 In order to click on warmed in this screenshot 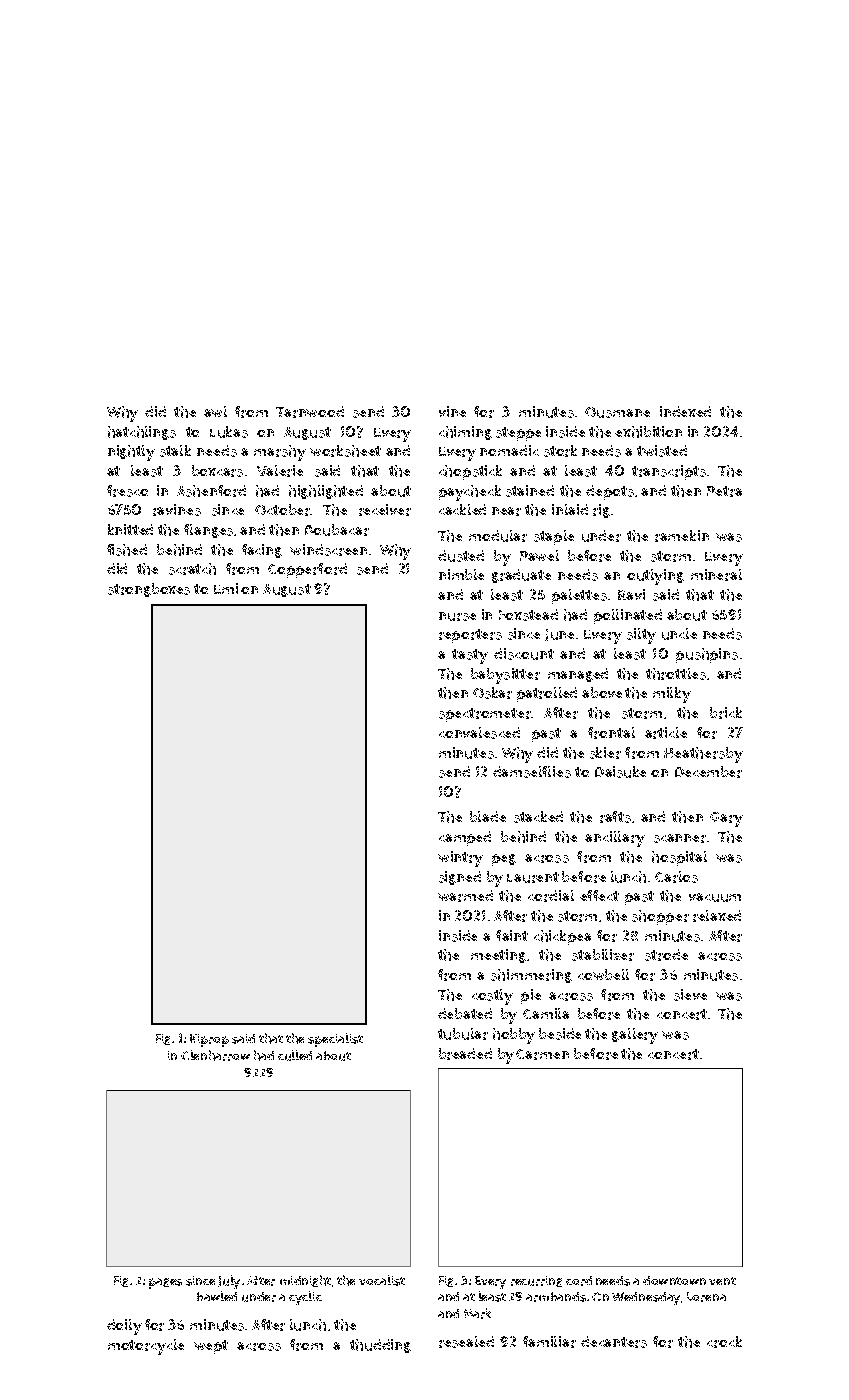, I will do `click(465, 896)`.
